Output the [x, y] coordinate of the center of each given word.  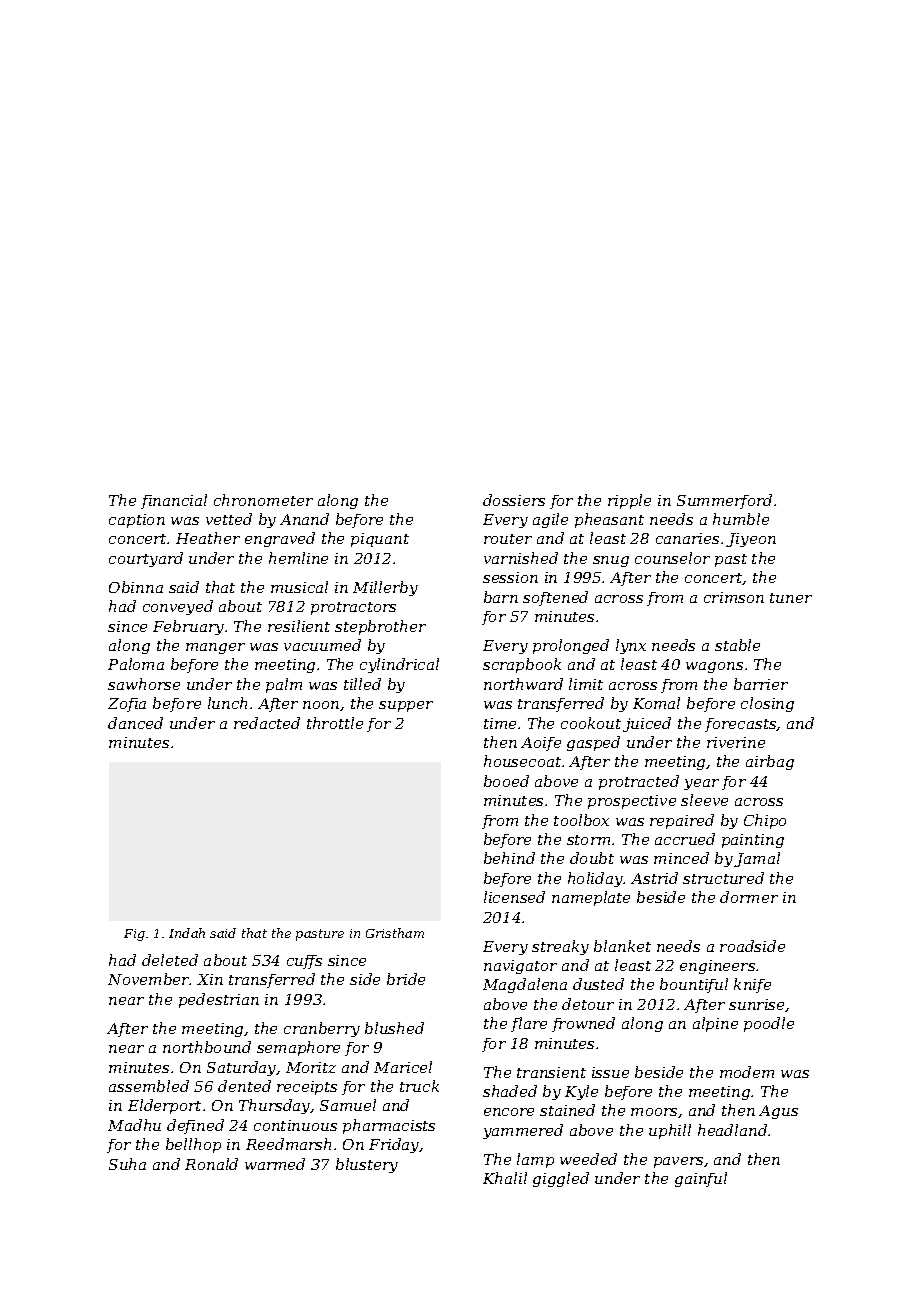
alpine [715, 1024]
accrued [685, 839]
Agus [778, 1112]
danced [135, 723]
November [149, 979]
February [188, 627]
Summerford [724, 501]
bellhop [193, 1145]
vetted [229, 519]
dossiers [514, 500]
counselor [672, 558]
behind [509, 858]
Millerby [385, 588]
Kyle [581, 1092]
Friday [394, 1145]
